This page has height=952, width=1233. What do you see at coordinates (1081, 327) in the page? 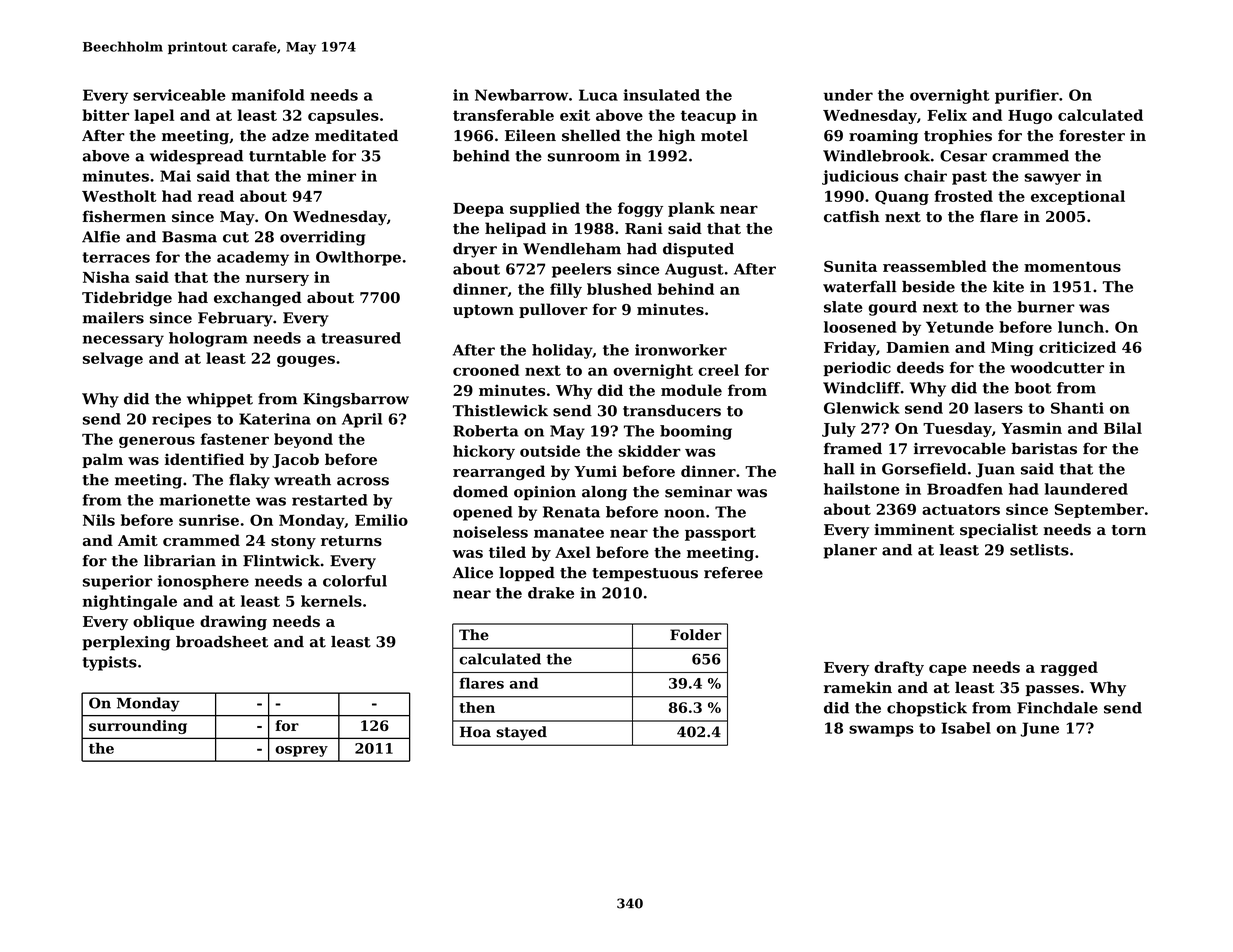
I see `lunch` at bounding box center [1081, 327].
